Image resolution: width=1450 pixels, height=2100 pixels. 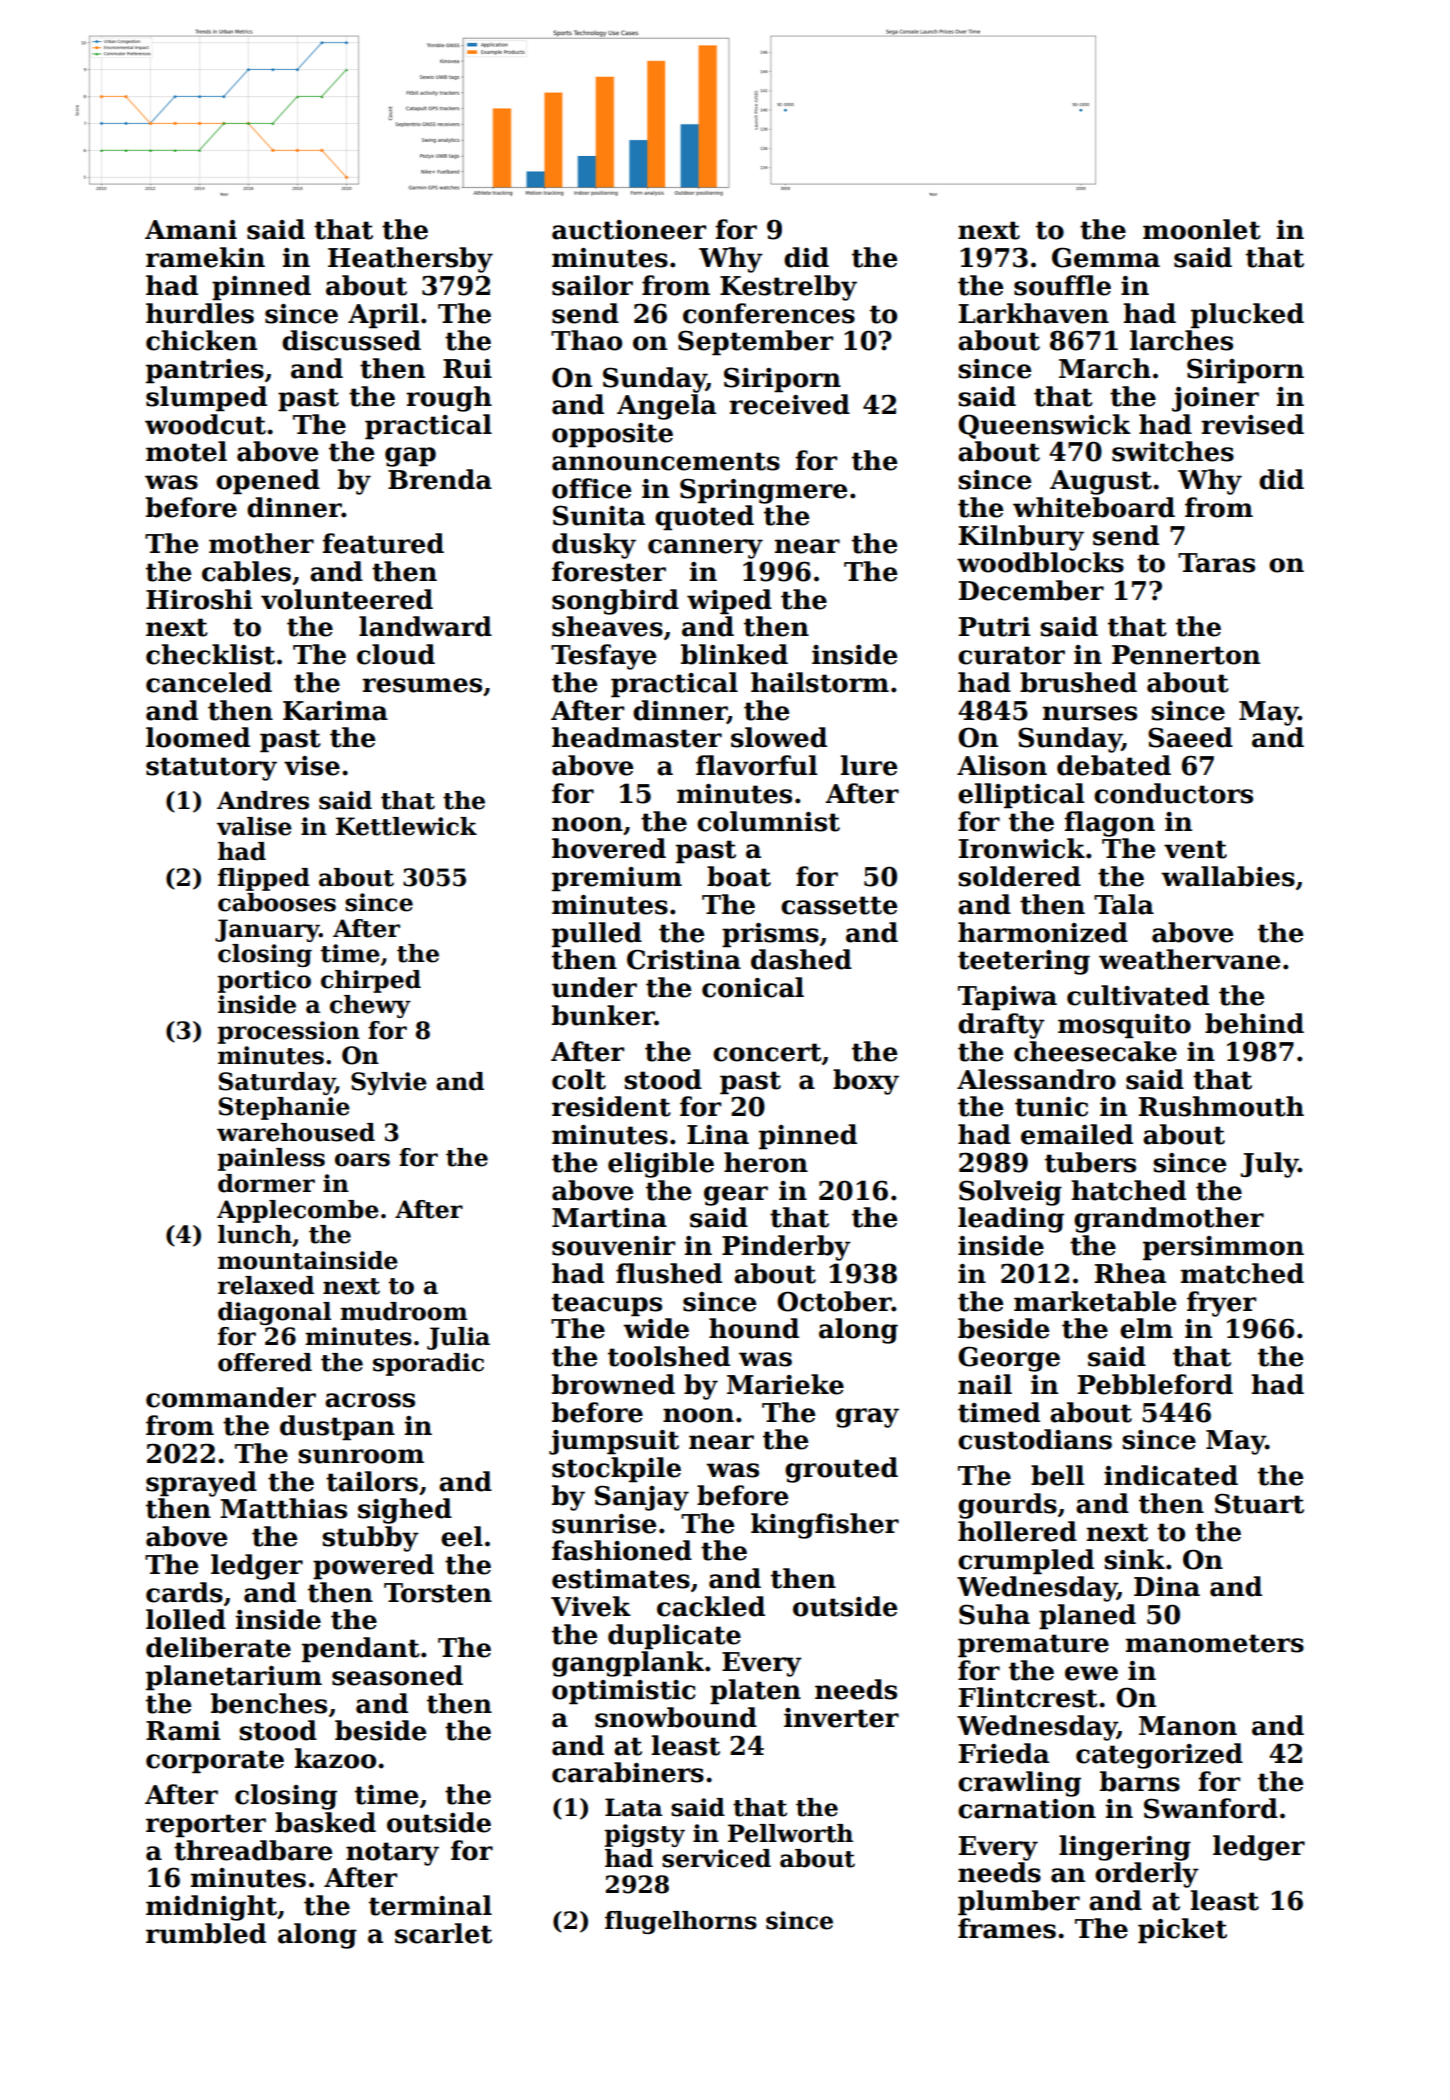 I want to click on larches, so click(x=1181, y=340).
